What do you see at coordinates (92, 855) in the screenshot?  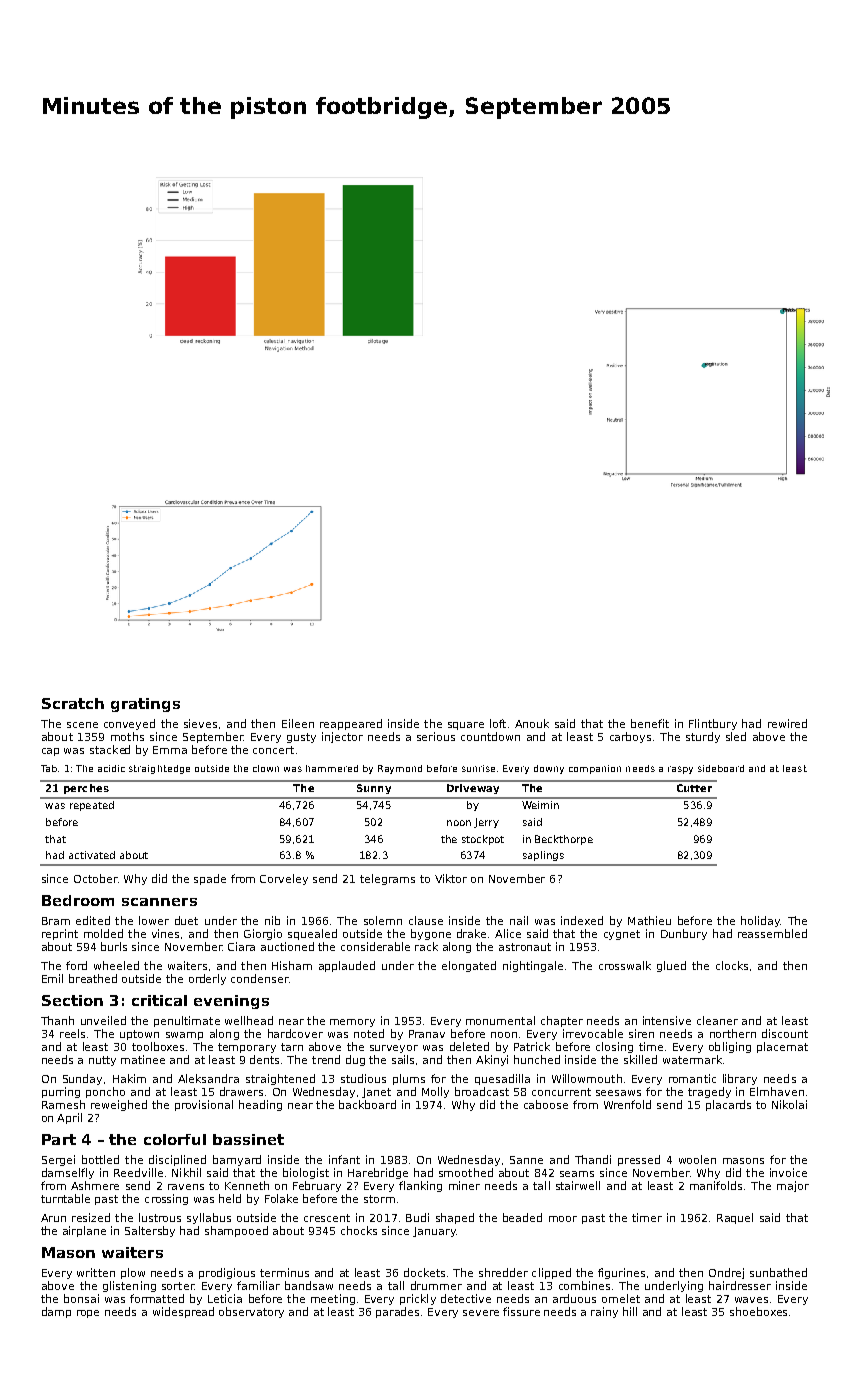 I see `activated` at bounding box center [92, 855].
